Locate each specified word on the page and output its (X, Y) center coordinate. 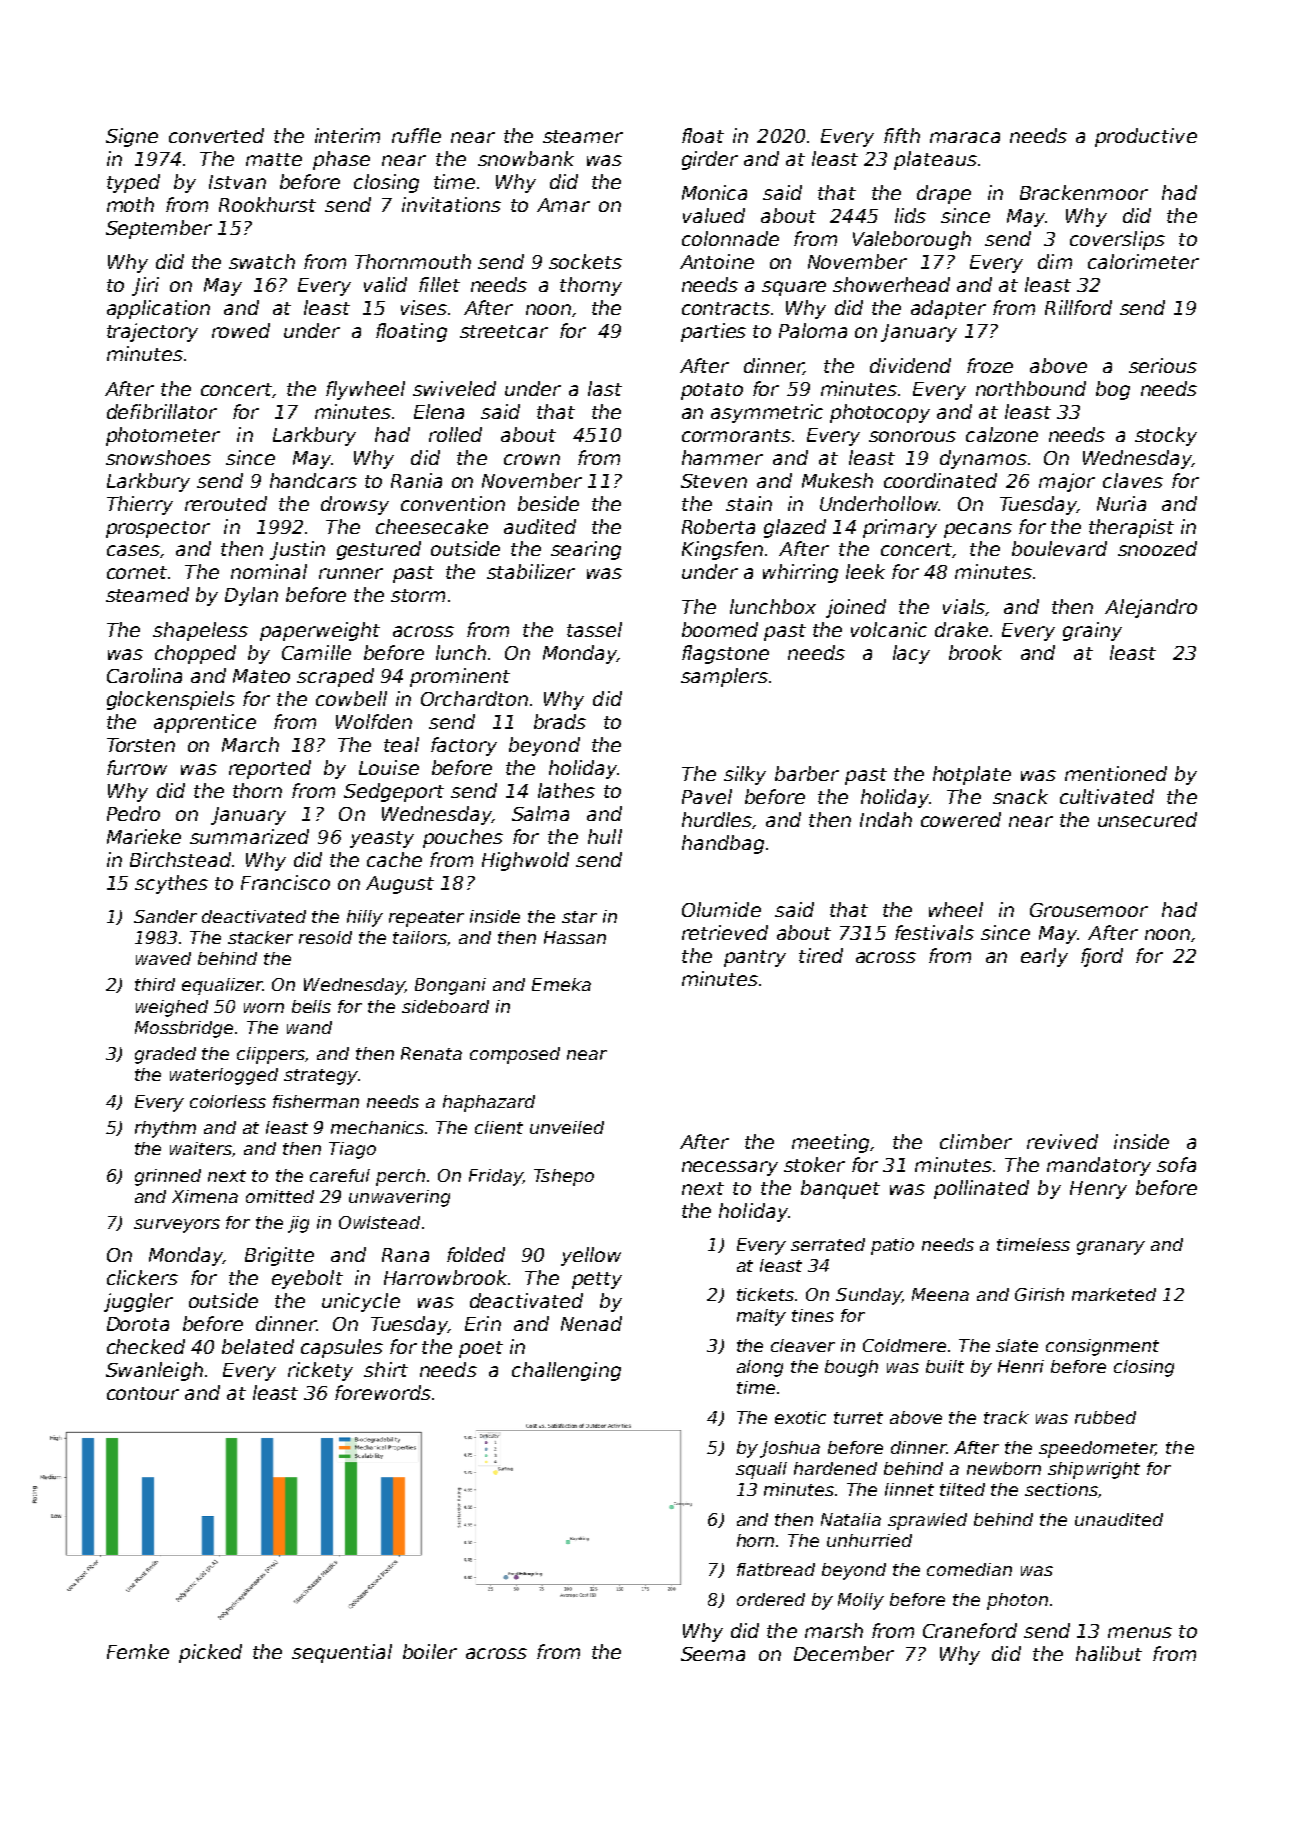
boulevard (1059, 548)
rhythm (165, 1129)
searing (586, 550)
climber (976, 1141)
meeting (830, 1143)
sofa (1176, 1164)
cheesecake (432, 526)
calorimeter (1143, 261)
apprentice (205, 723)
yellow (591, 1256)
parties (713, 332)
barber (807, 773)
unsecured (1147, 819)
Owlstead (379, 1222)
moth (130, 204)
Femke (138, 1651)
